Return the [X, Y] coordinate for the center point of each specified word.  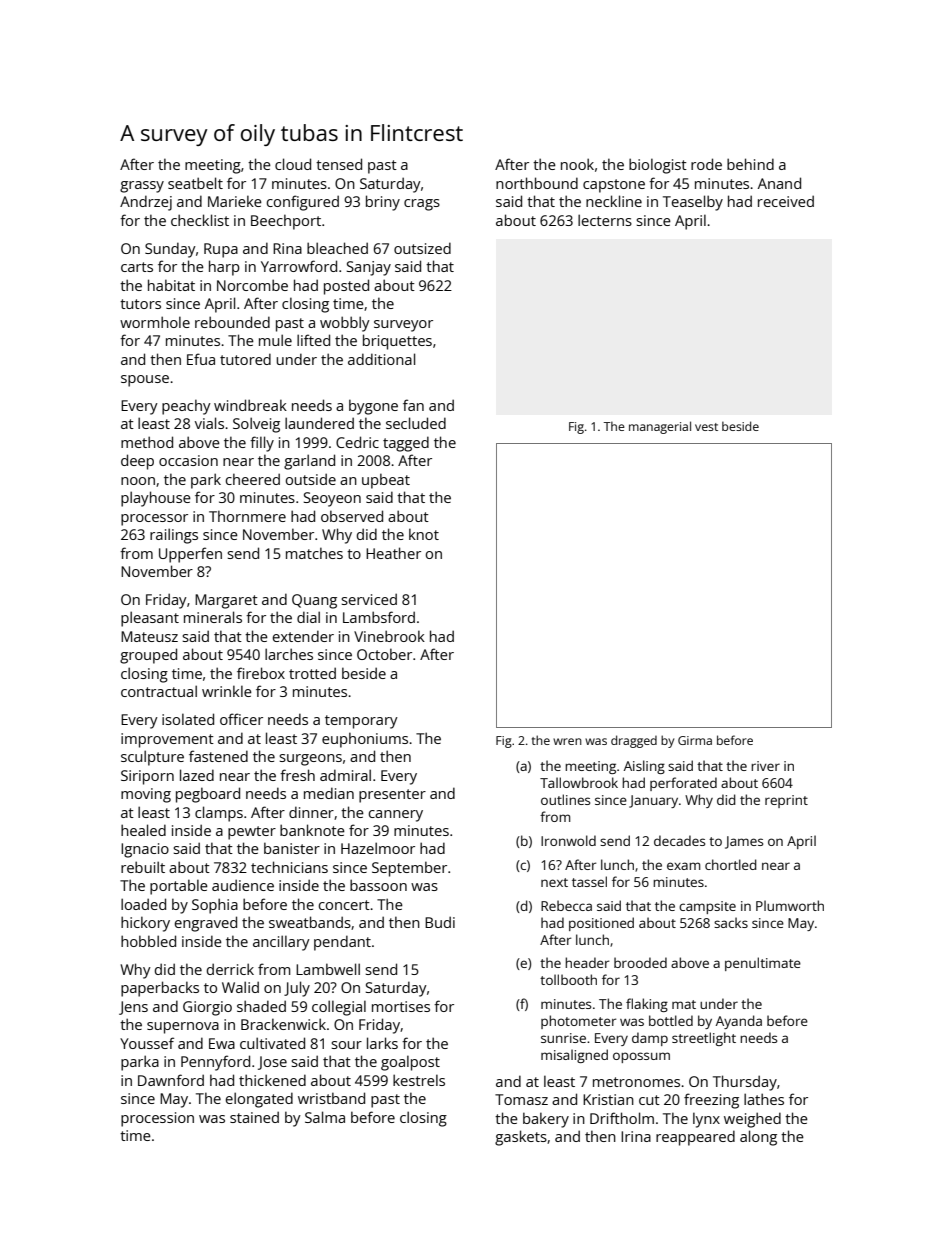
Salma [325, 1117]
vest [706, 427]
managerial [660, 427]
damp [650, 1039]
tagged [406, 444]
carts [137, 267]
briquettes [397, 342]
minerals [213, 617]
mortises [401, 1006]
